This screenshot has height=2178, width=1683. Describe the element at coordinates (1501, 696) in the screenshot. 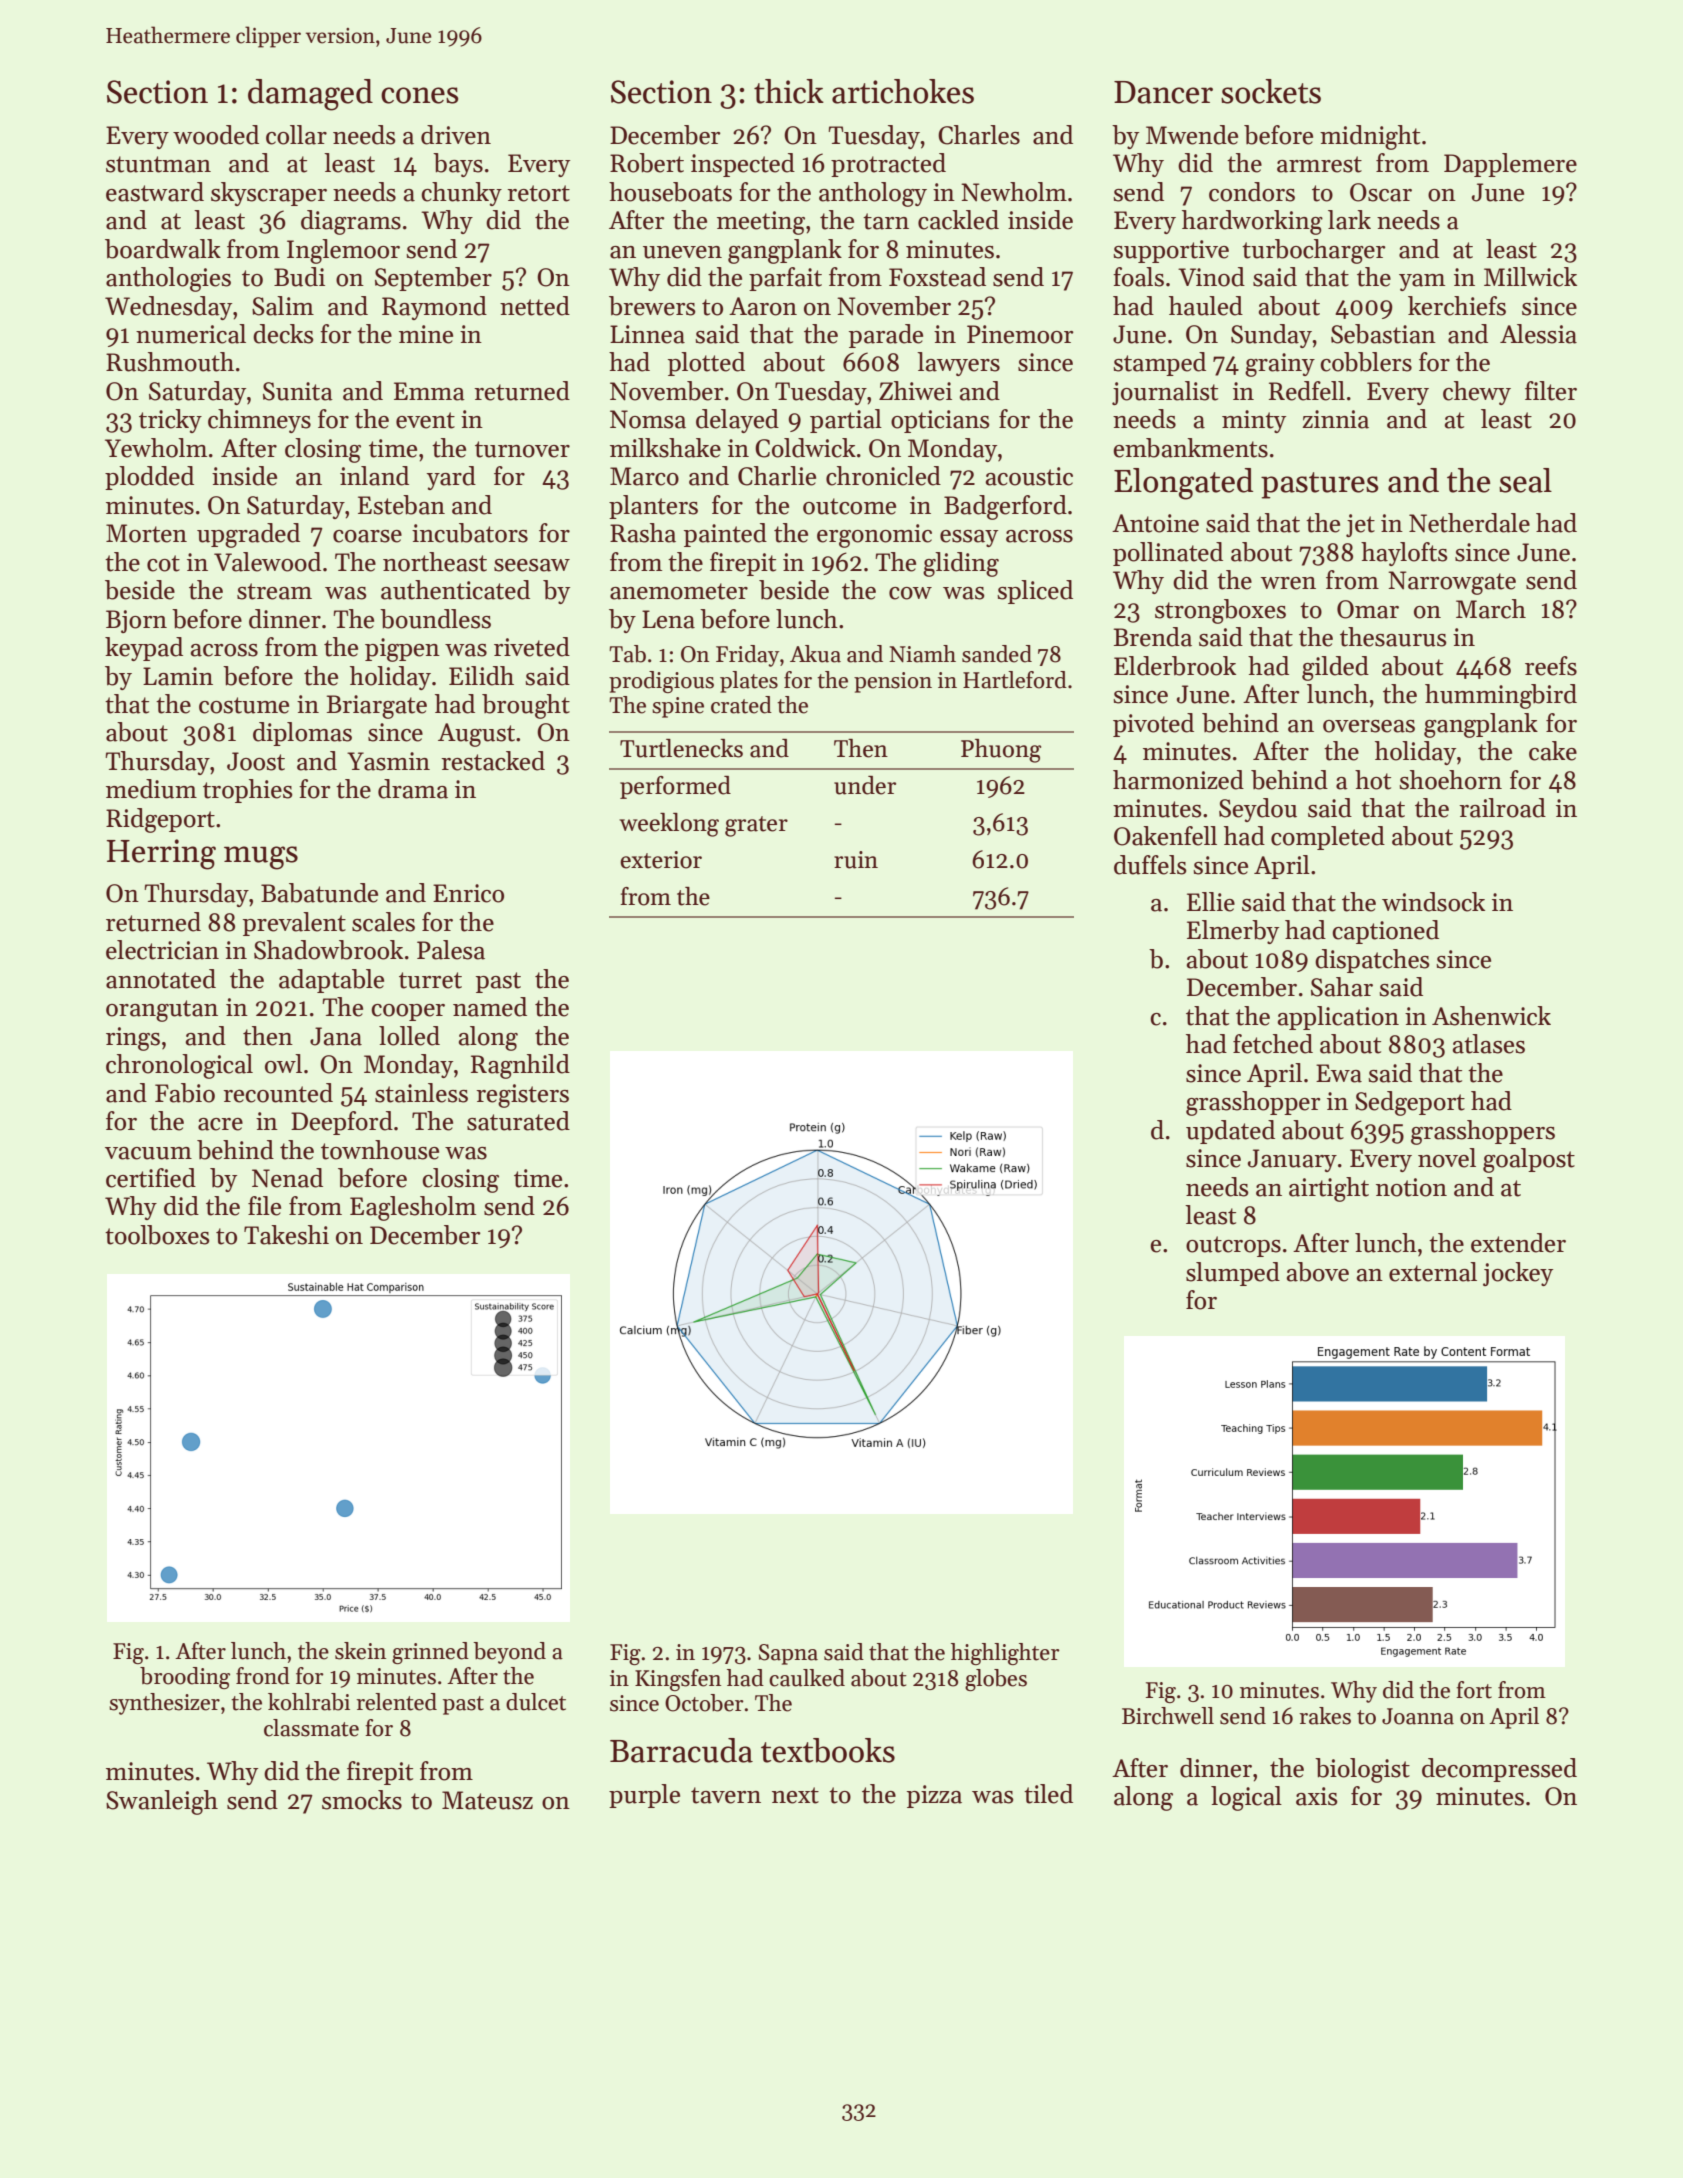

I see `hummingbird` at that location.
